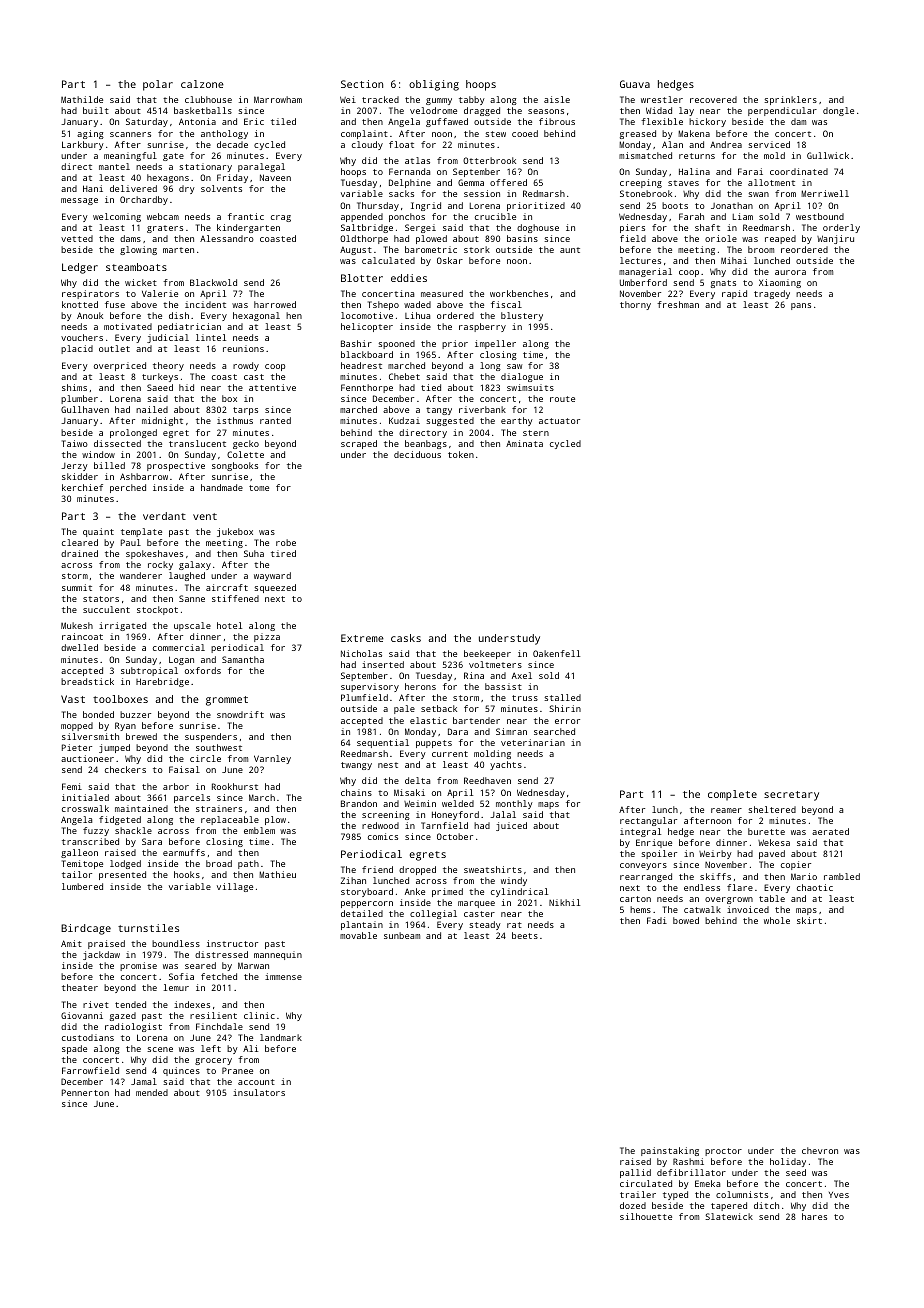 This page has height=1308, width=924. Describe the element at coordinates (570, 250) in the page. I see `aunt` at that location.
